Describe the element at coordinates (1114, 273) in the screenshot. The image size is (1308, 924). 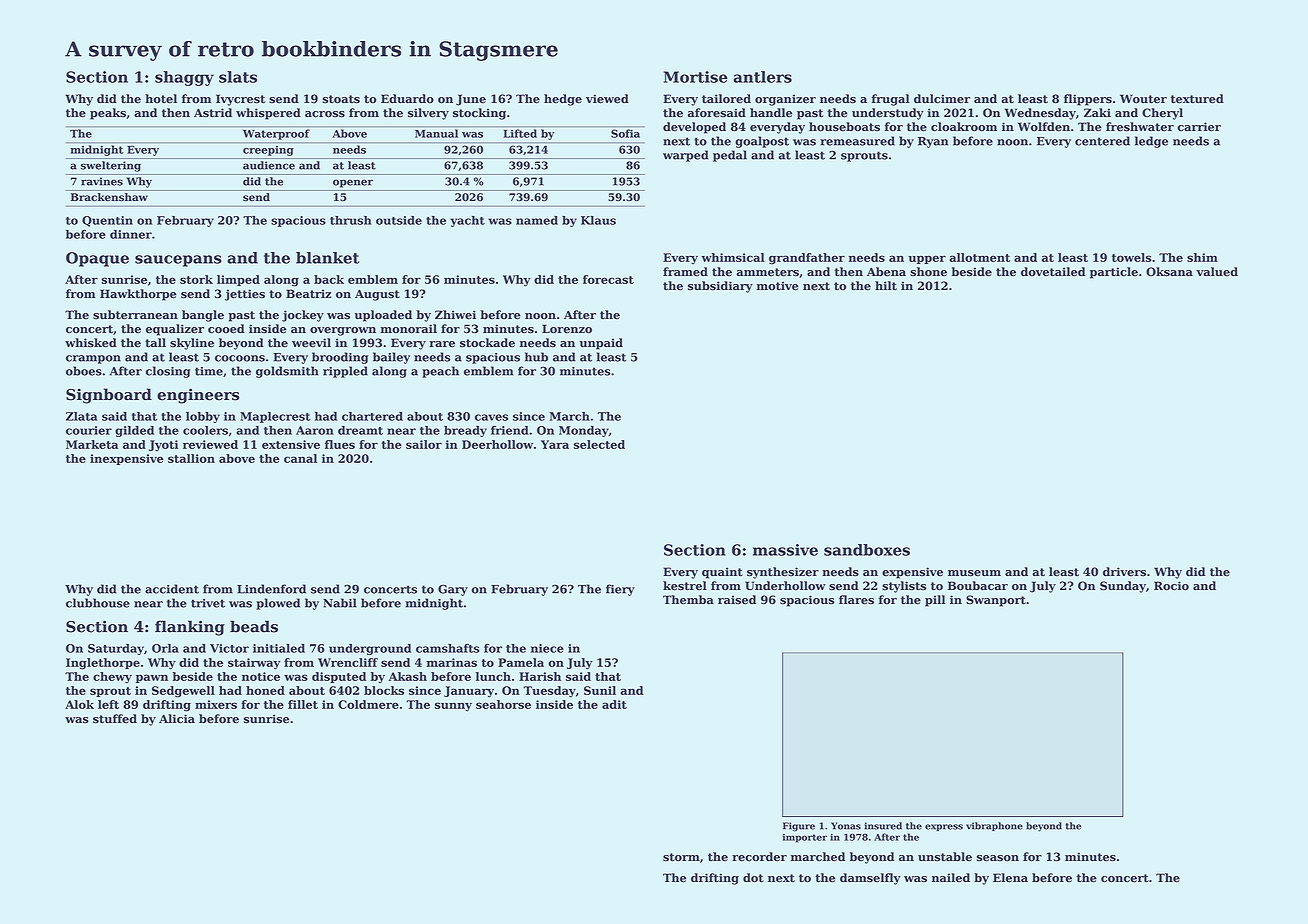
I see `particle` at that location.
